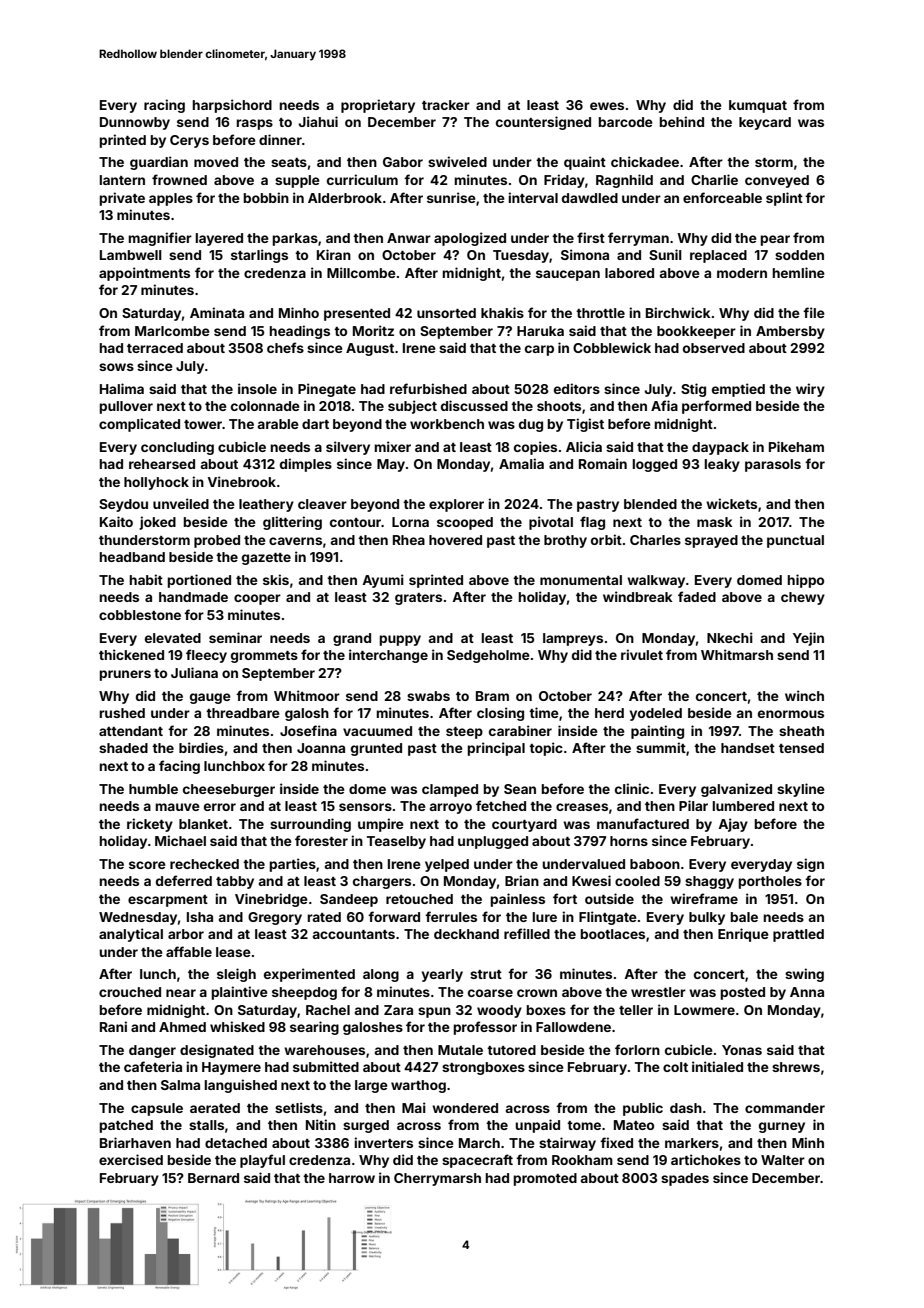 The width and height of the page is (924, 1308). What do you see at coordinates (131, 935) in the page?
I see `analytical` at bounding box center [131, 935].
